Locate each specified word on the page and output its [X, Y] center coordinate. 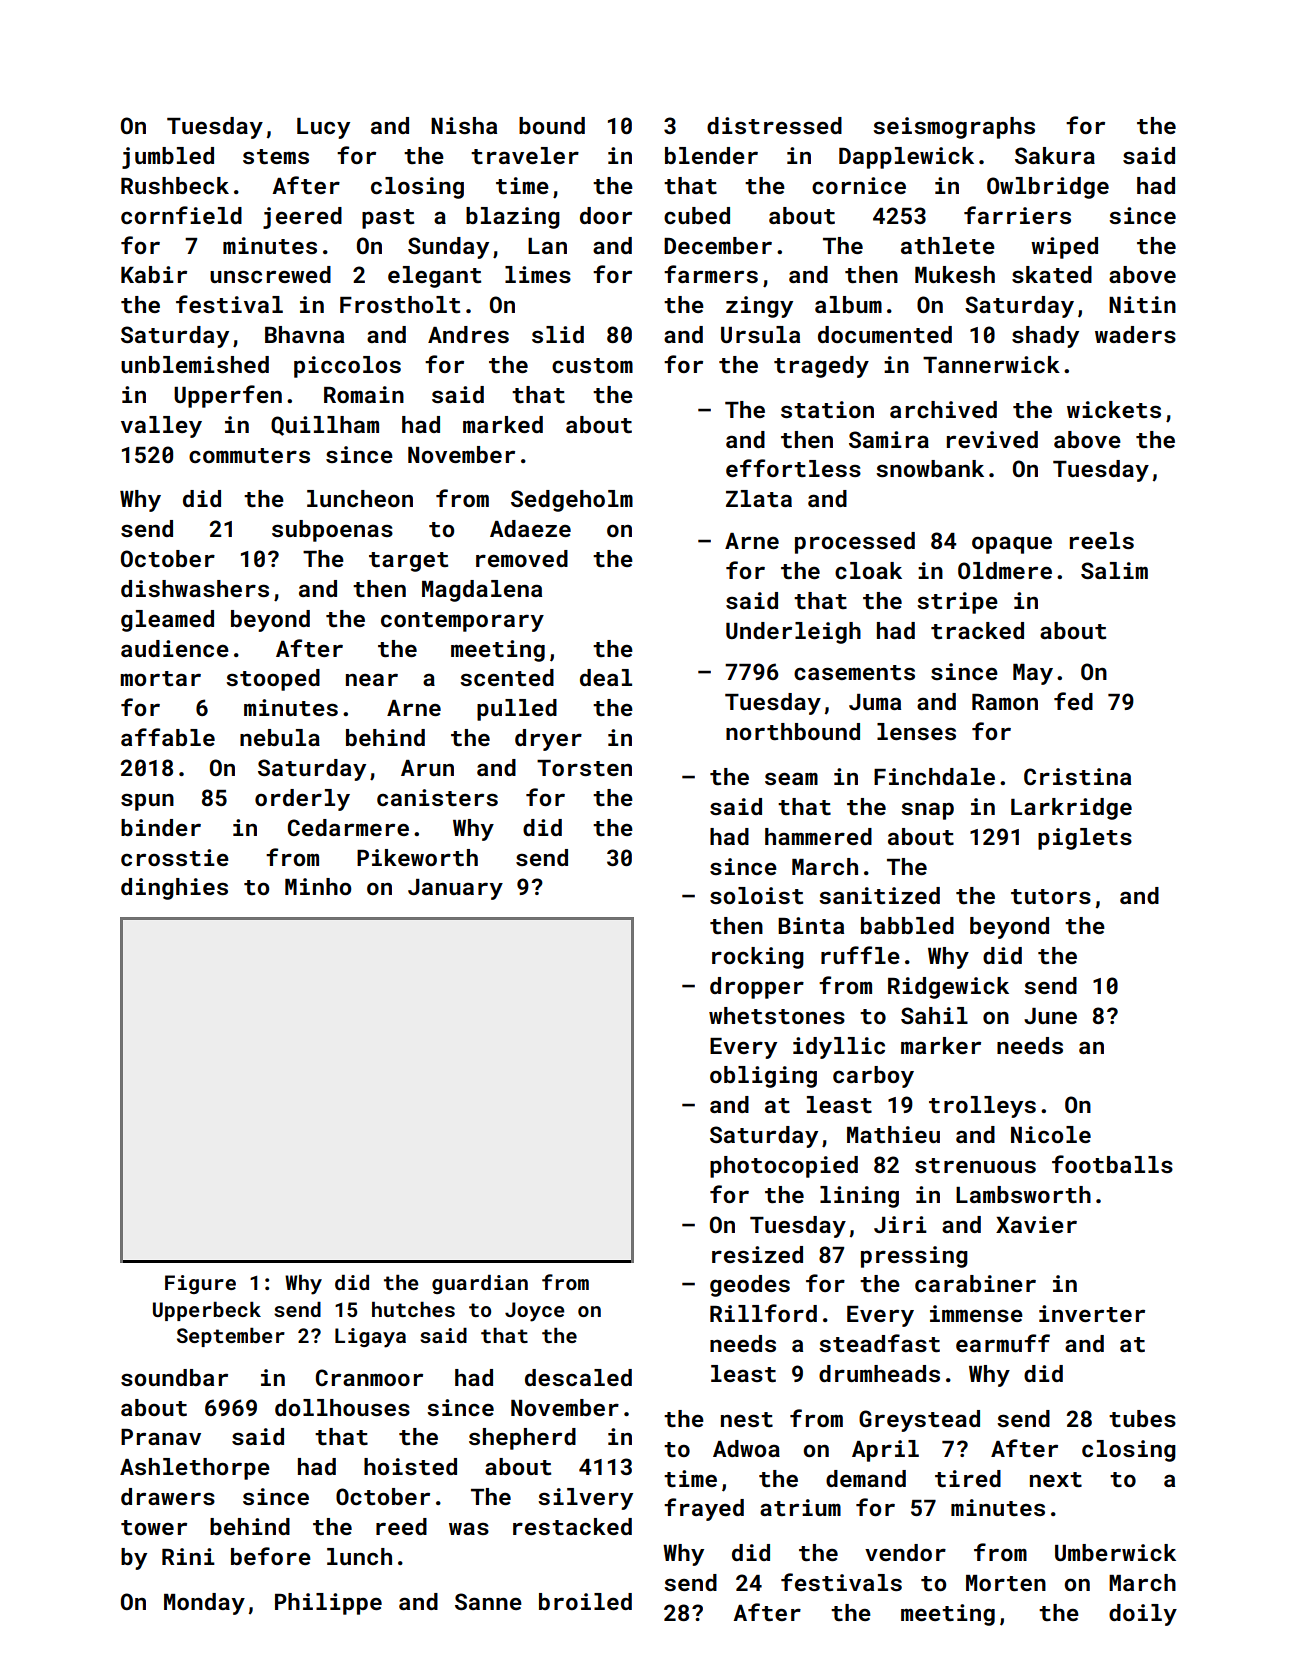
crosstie [175, 857]
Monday [204, 1604]
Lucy [323, 128]
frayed [704, 1509]
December [718, 245]
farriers [1017, 215]
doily [1143, 1615]
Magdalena [482, 591]
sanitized [879, 895]
